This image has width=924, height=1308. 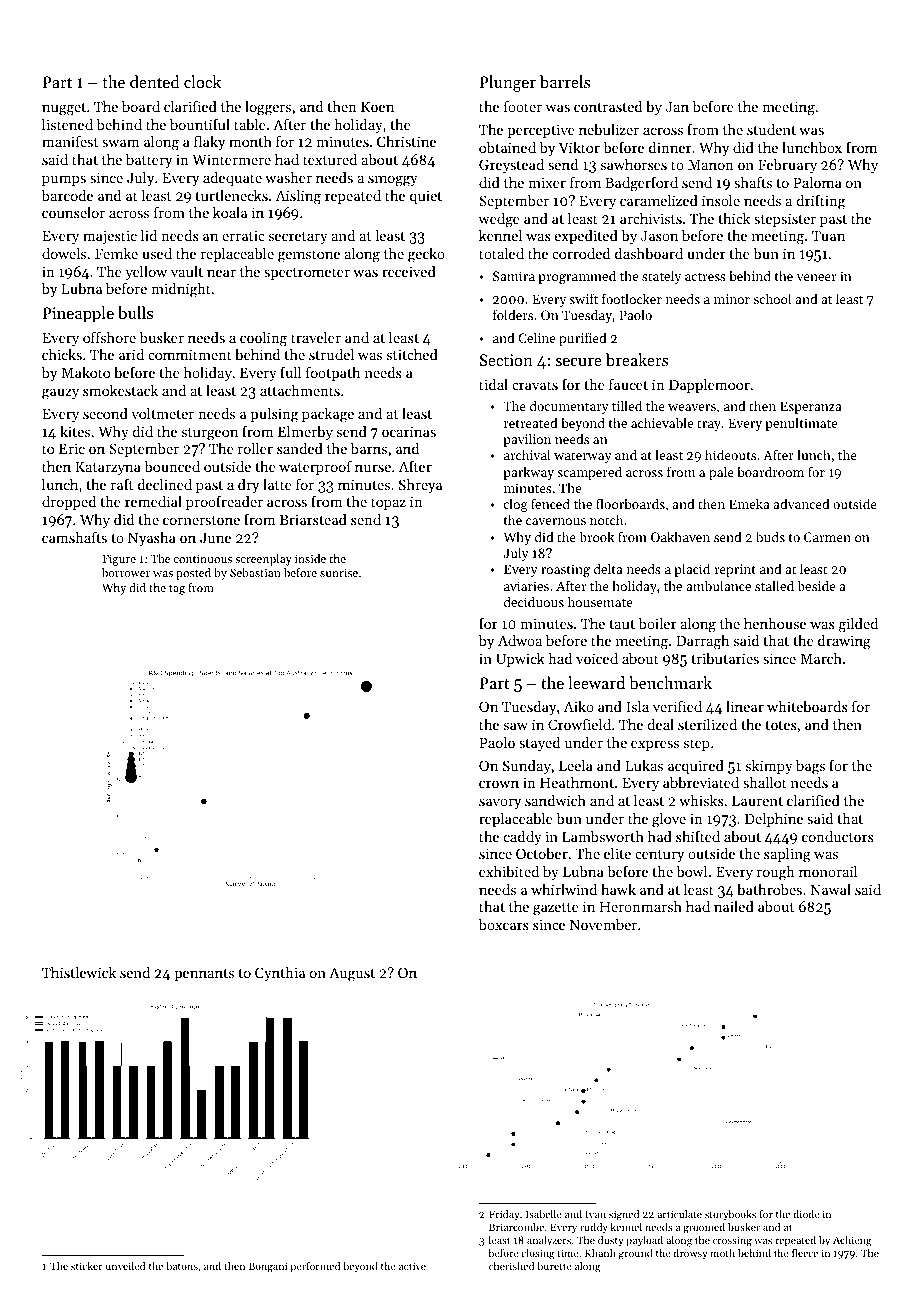 What do you see at coordinates (515, 505) in the image?
I see `clog` at bounding box center [515, 505].
